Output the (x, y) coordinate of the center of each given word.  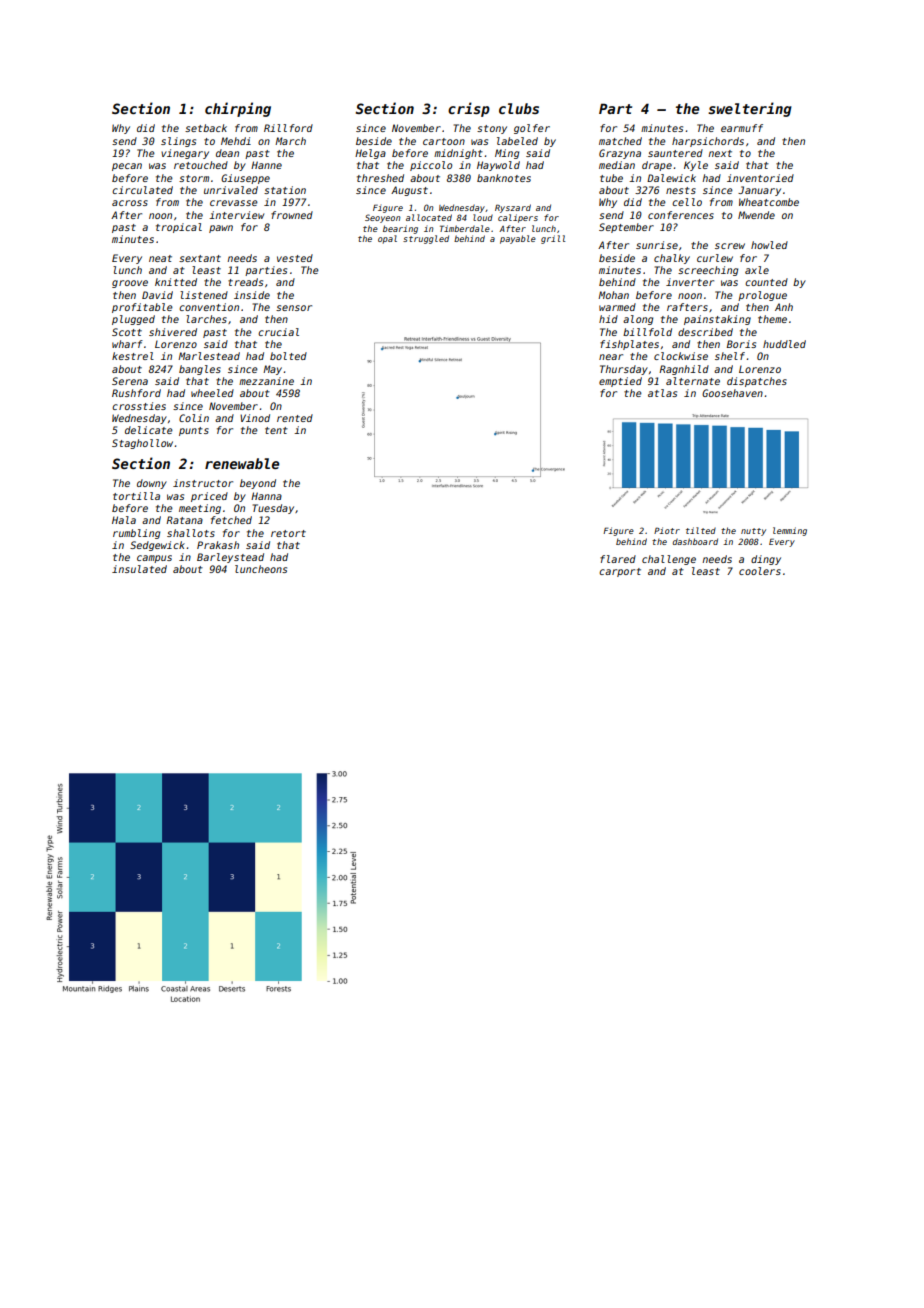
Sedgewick (157, 546)
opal (387, 239)
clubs (519, 108)
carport (620, 572)
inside (252, 295)
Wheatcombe (769, 202)
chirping (238, 109)
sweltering (750, 109)
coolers (760, 571)
